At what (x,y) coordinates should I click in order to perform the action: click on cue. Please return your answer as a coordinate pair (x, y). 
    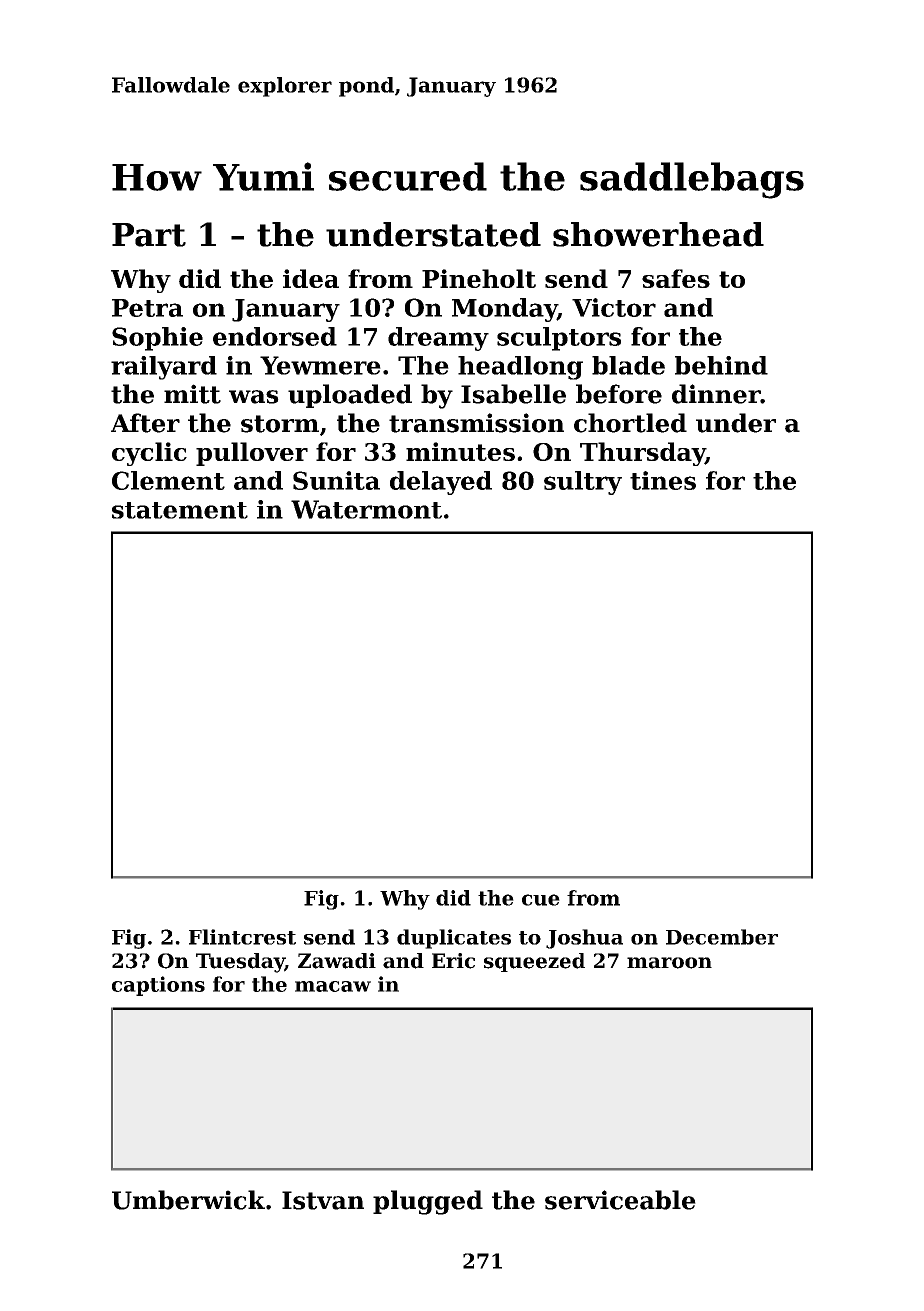
    Looking at the image, I should click on (541, 900).
